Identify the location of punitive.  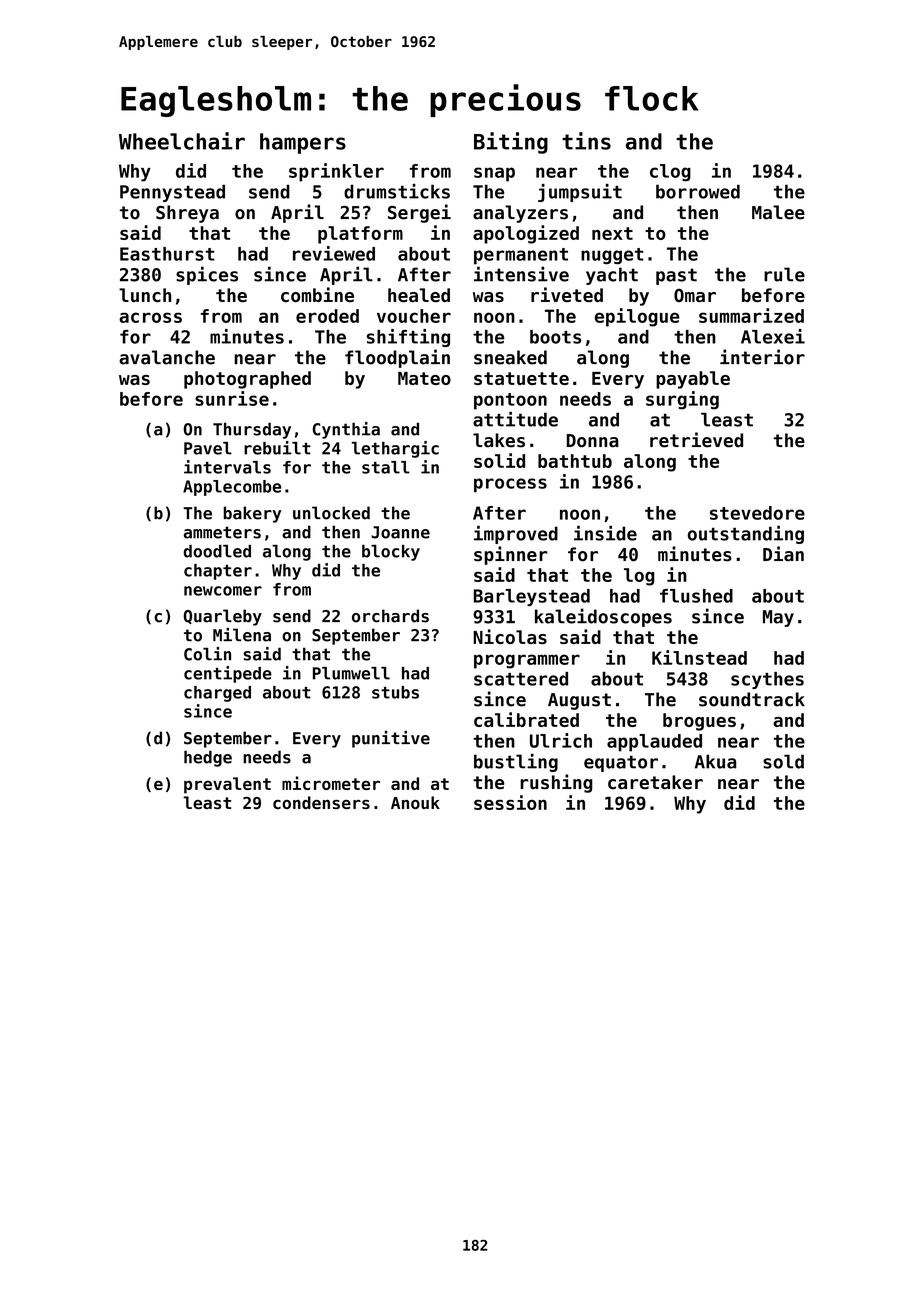
(391, 739).
